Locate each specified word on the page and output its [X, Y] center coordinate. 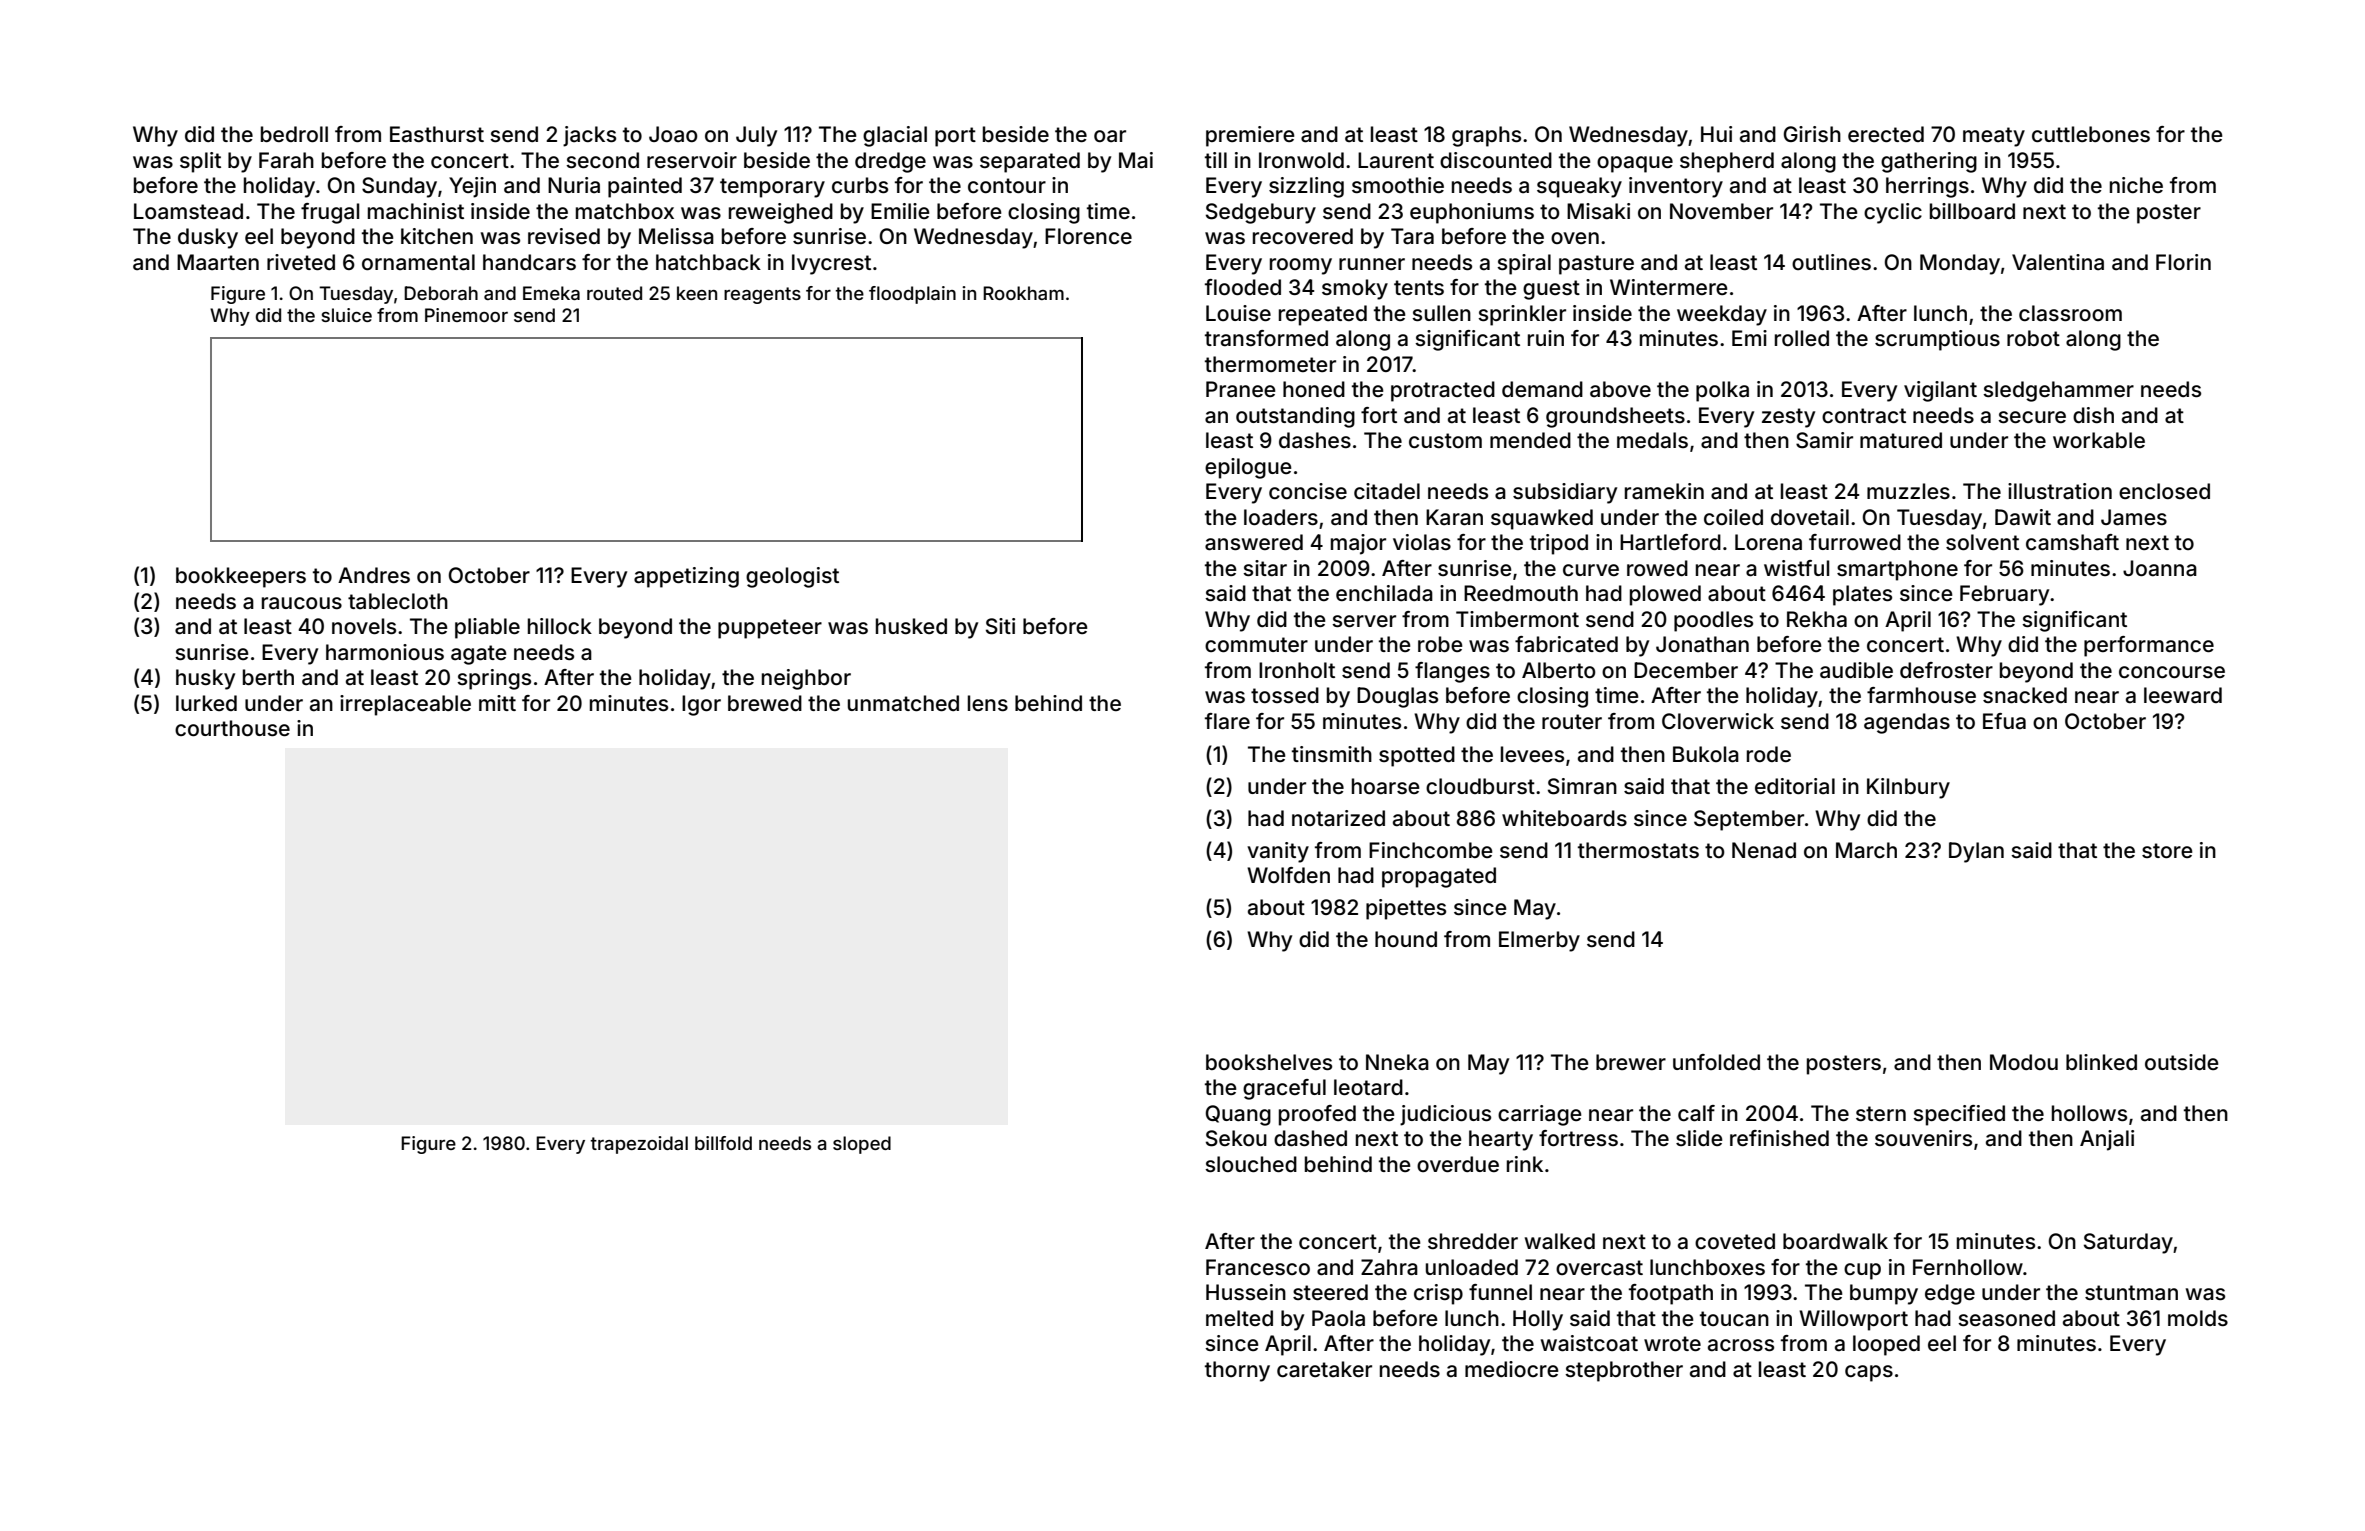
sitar [1265, 568]
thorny [1237, 1371]
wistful [1796, 568]
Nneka [1397, 1062]
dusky [208, 238]
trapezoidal [639, 1145]
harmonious [385, 652]
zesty [1788, 418]
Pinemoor [466, 315]
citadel [1387, 491]
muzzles [1908, 491]
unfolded [1716, 1062]
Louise [1238, 313]
